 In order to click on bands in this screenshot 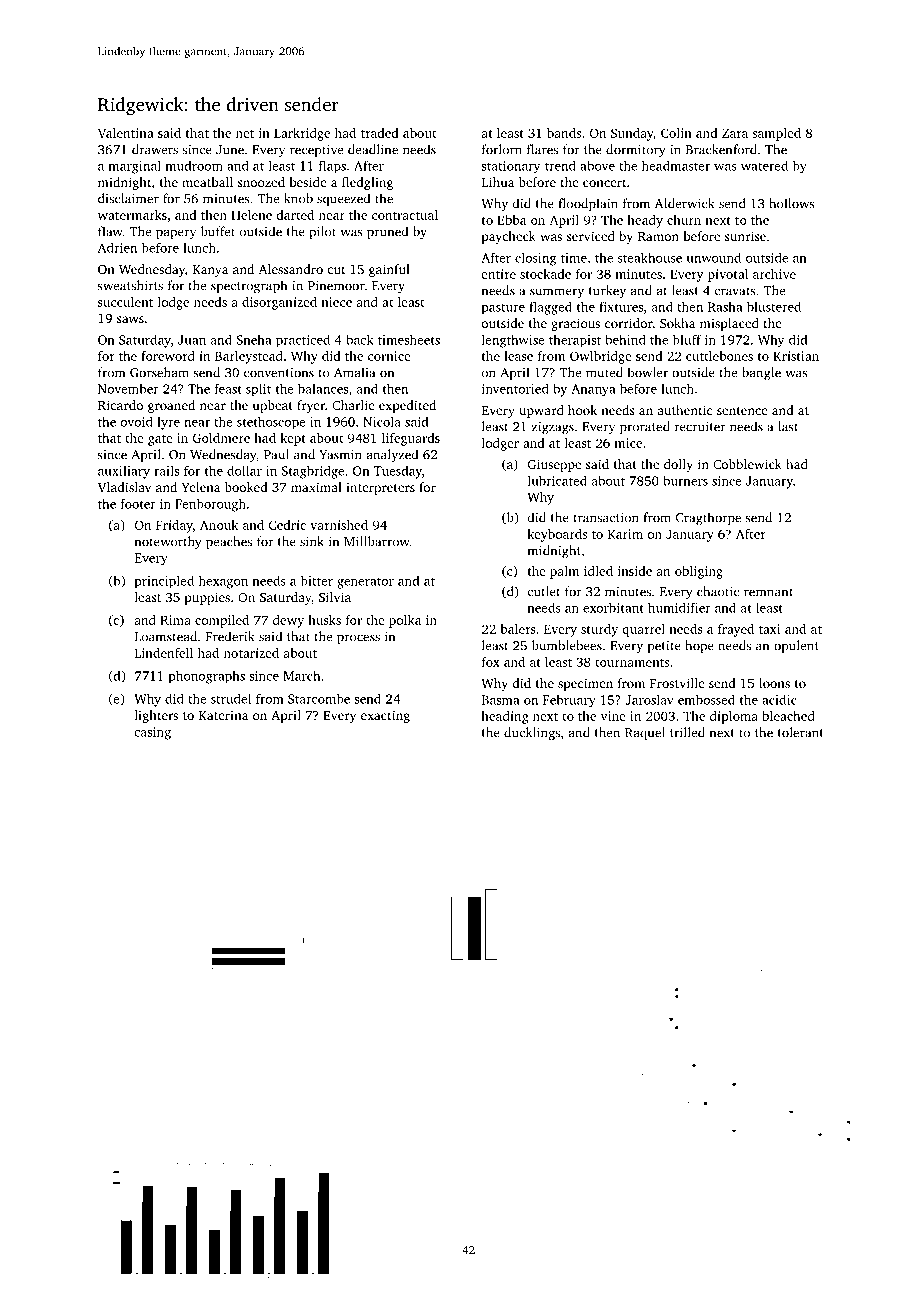, I will do `click(564, 133)`.
